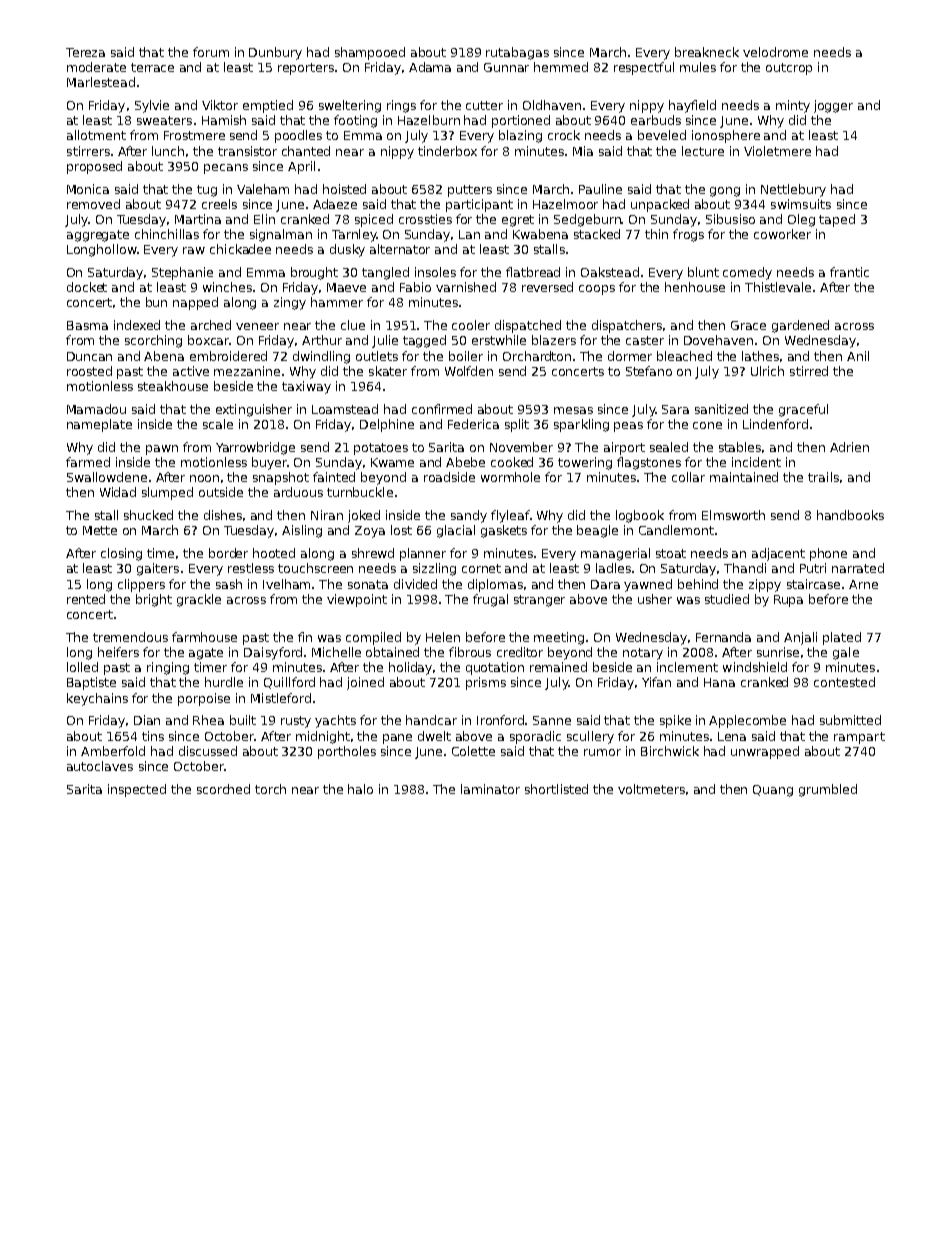  Describe the element at coordinates (107, 477) in the page. I see `Swallowdene` at that location.
